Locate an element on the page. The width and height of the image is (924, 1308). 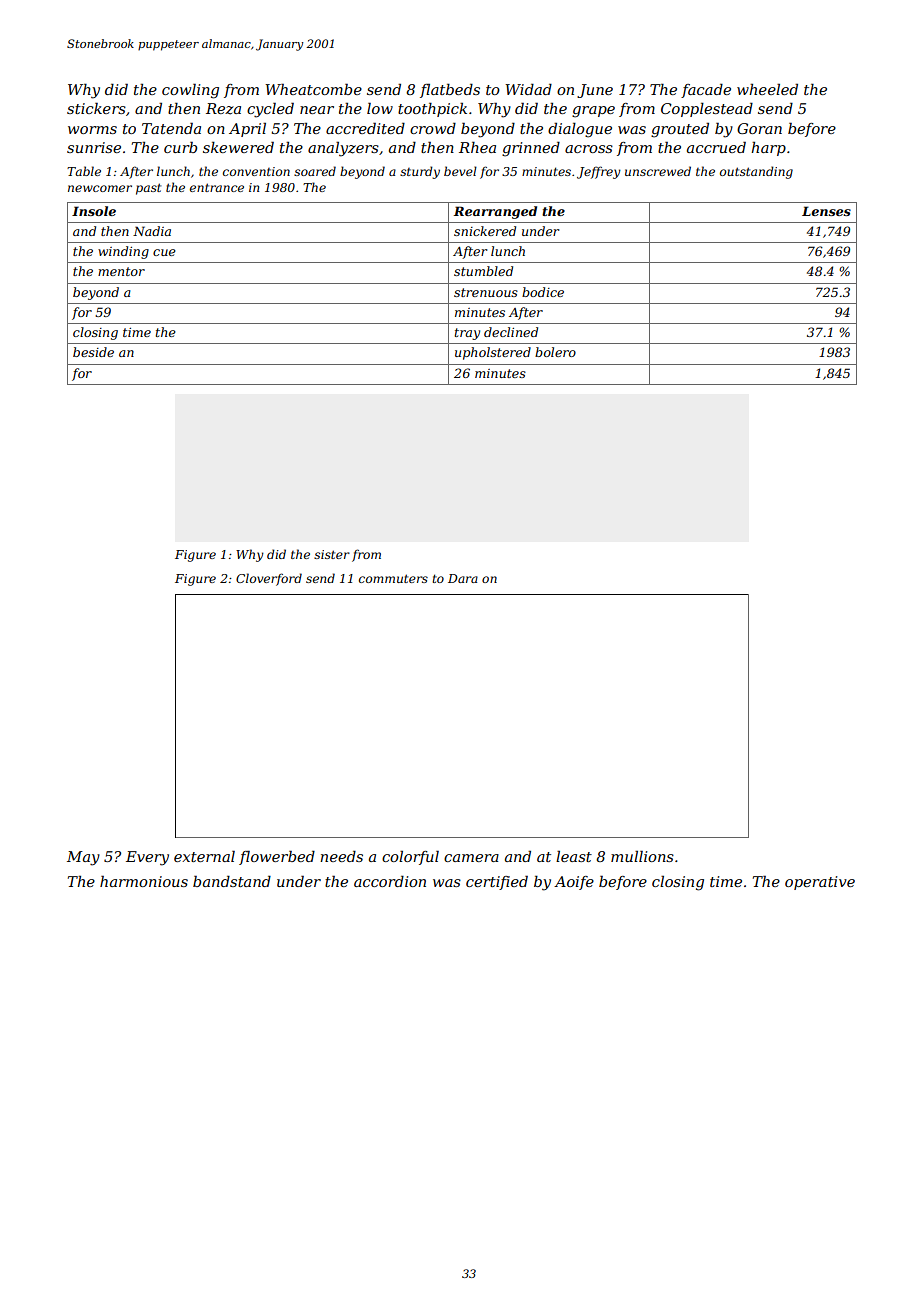
external is located at coordinates (204, 856).
